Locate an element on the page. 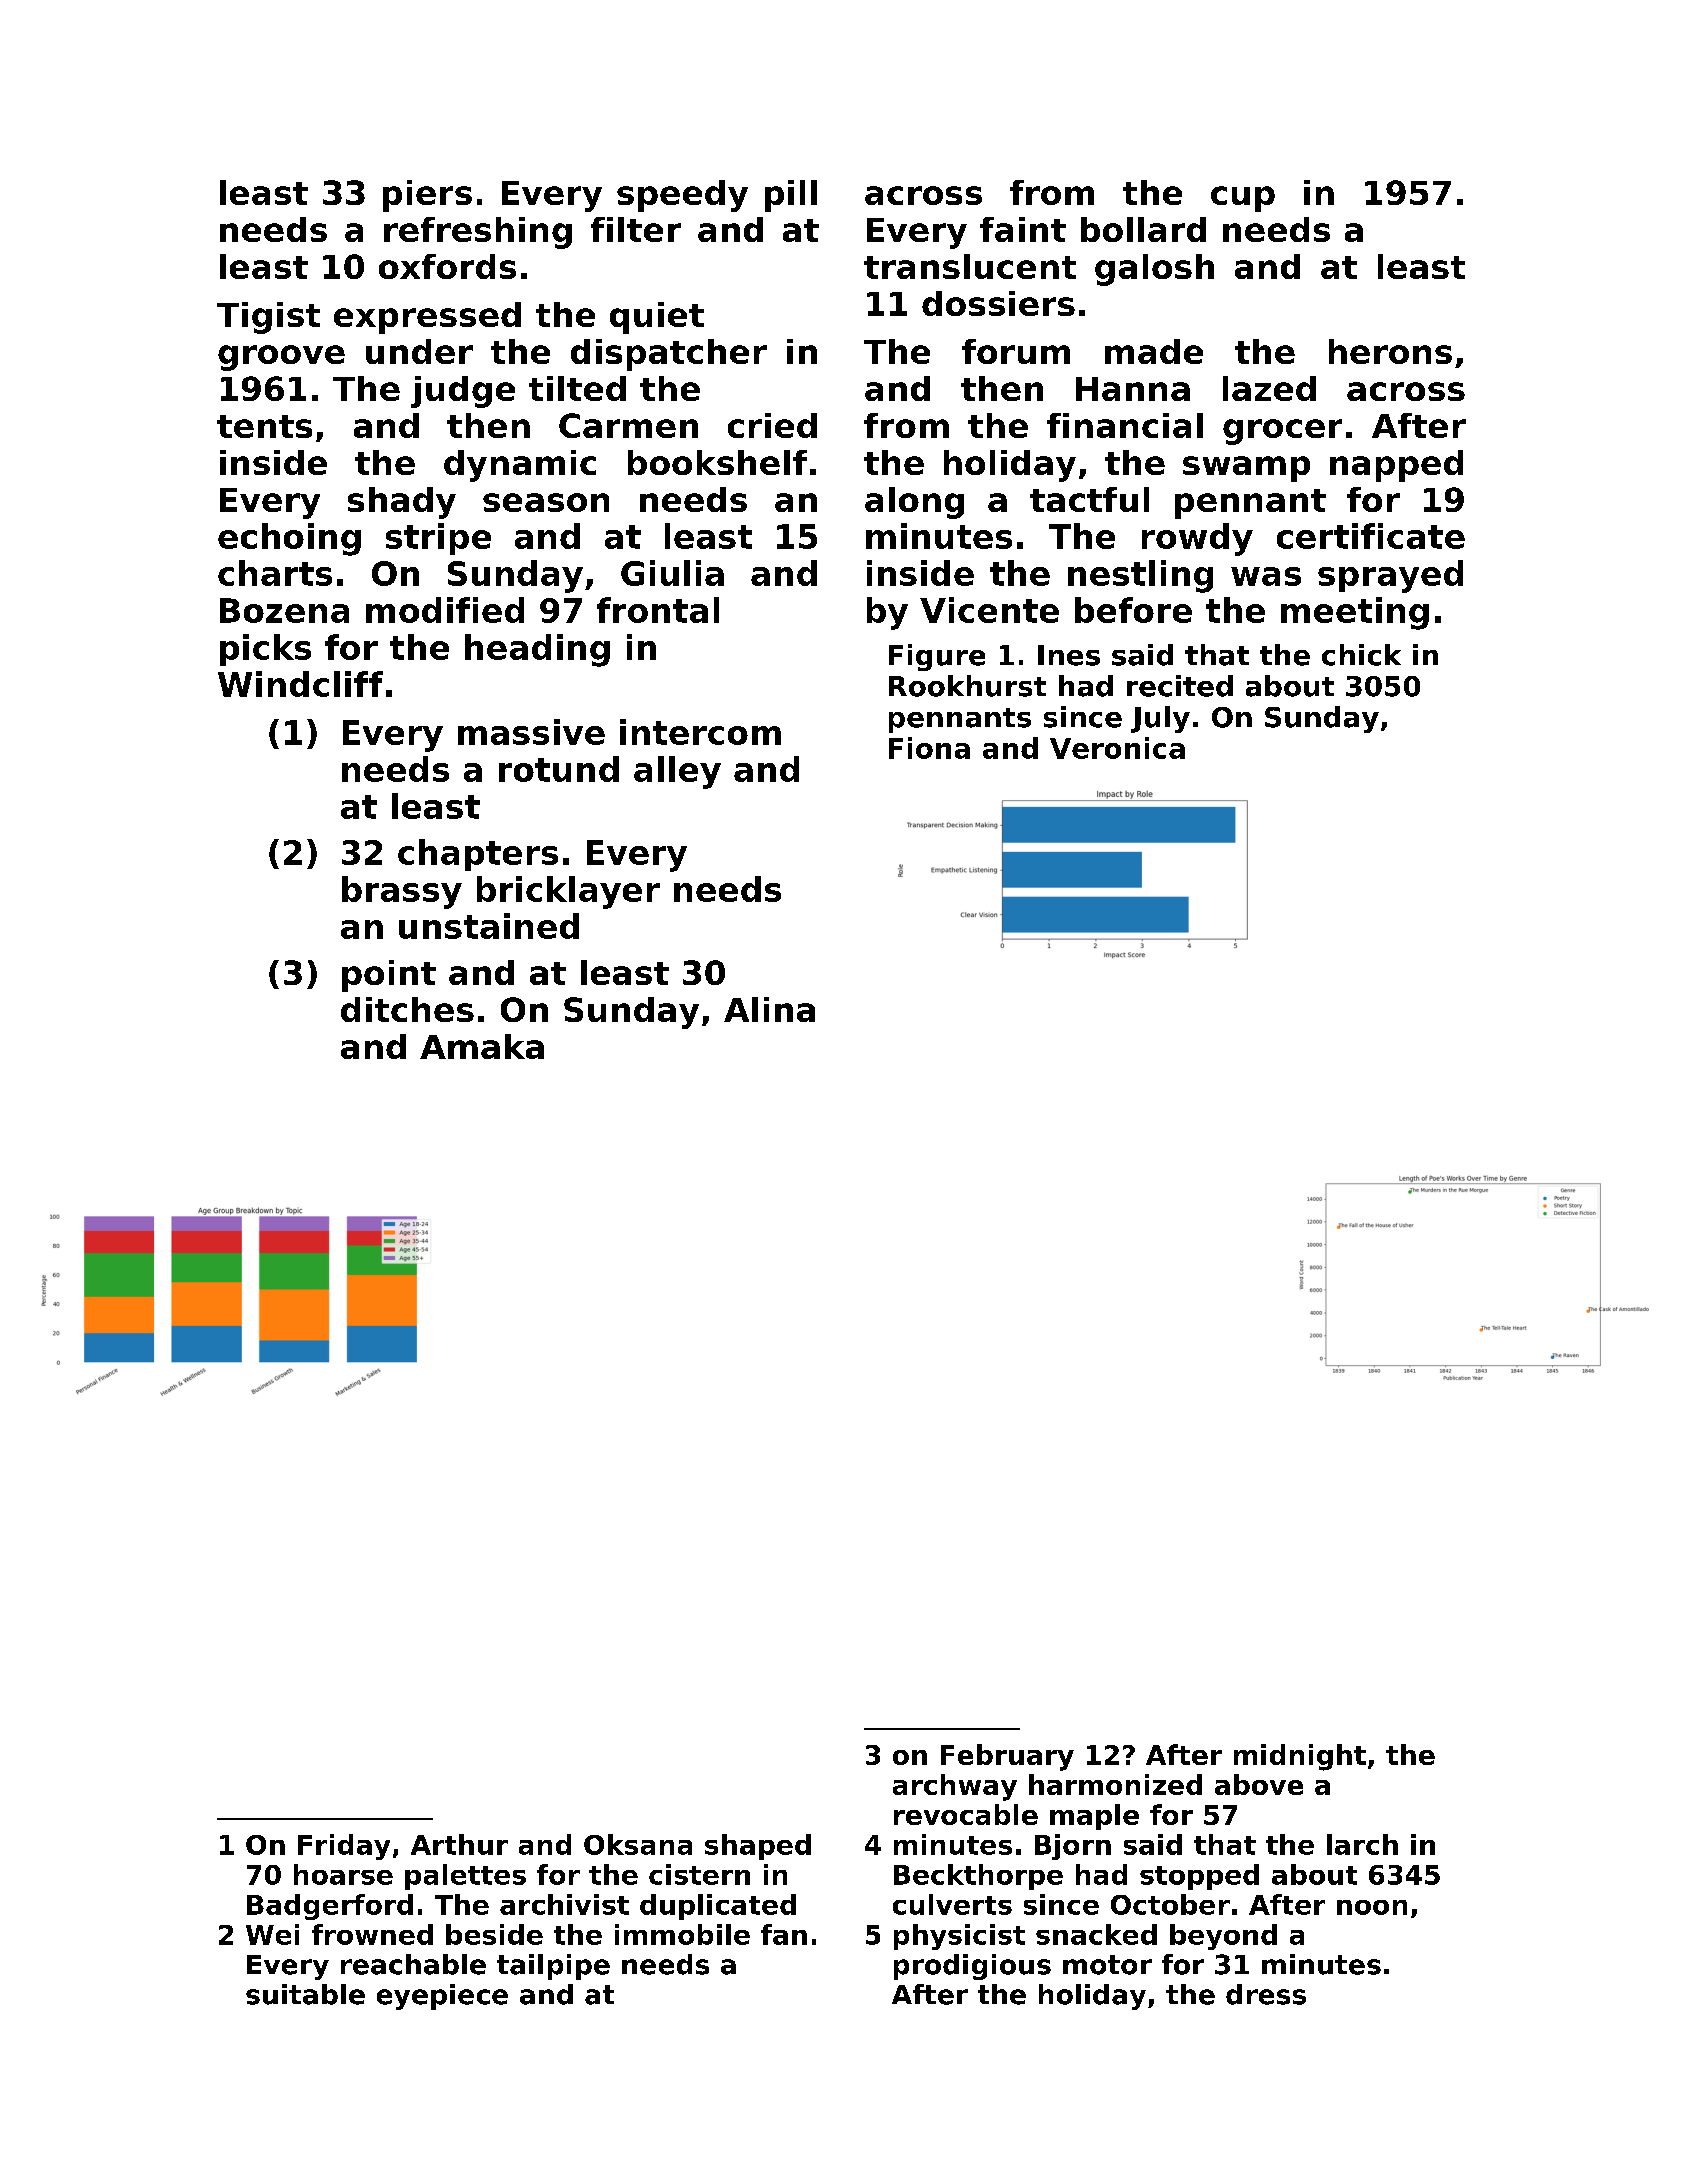 This image has height=2178, width=1683. suitable is located at coordinates (305, 1994).
